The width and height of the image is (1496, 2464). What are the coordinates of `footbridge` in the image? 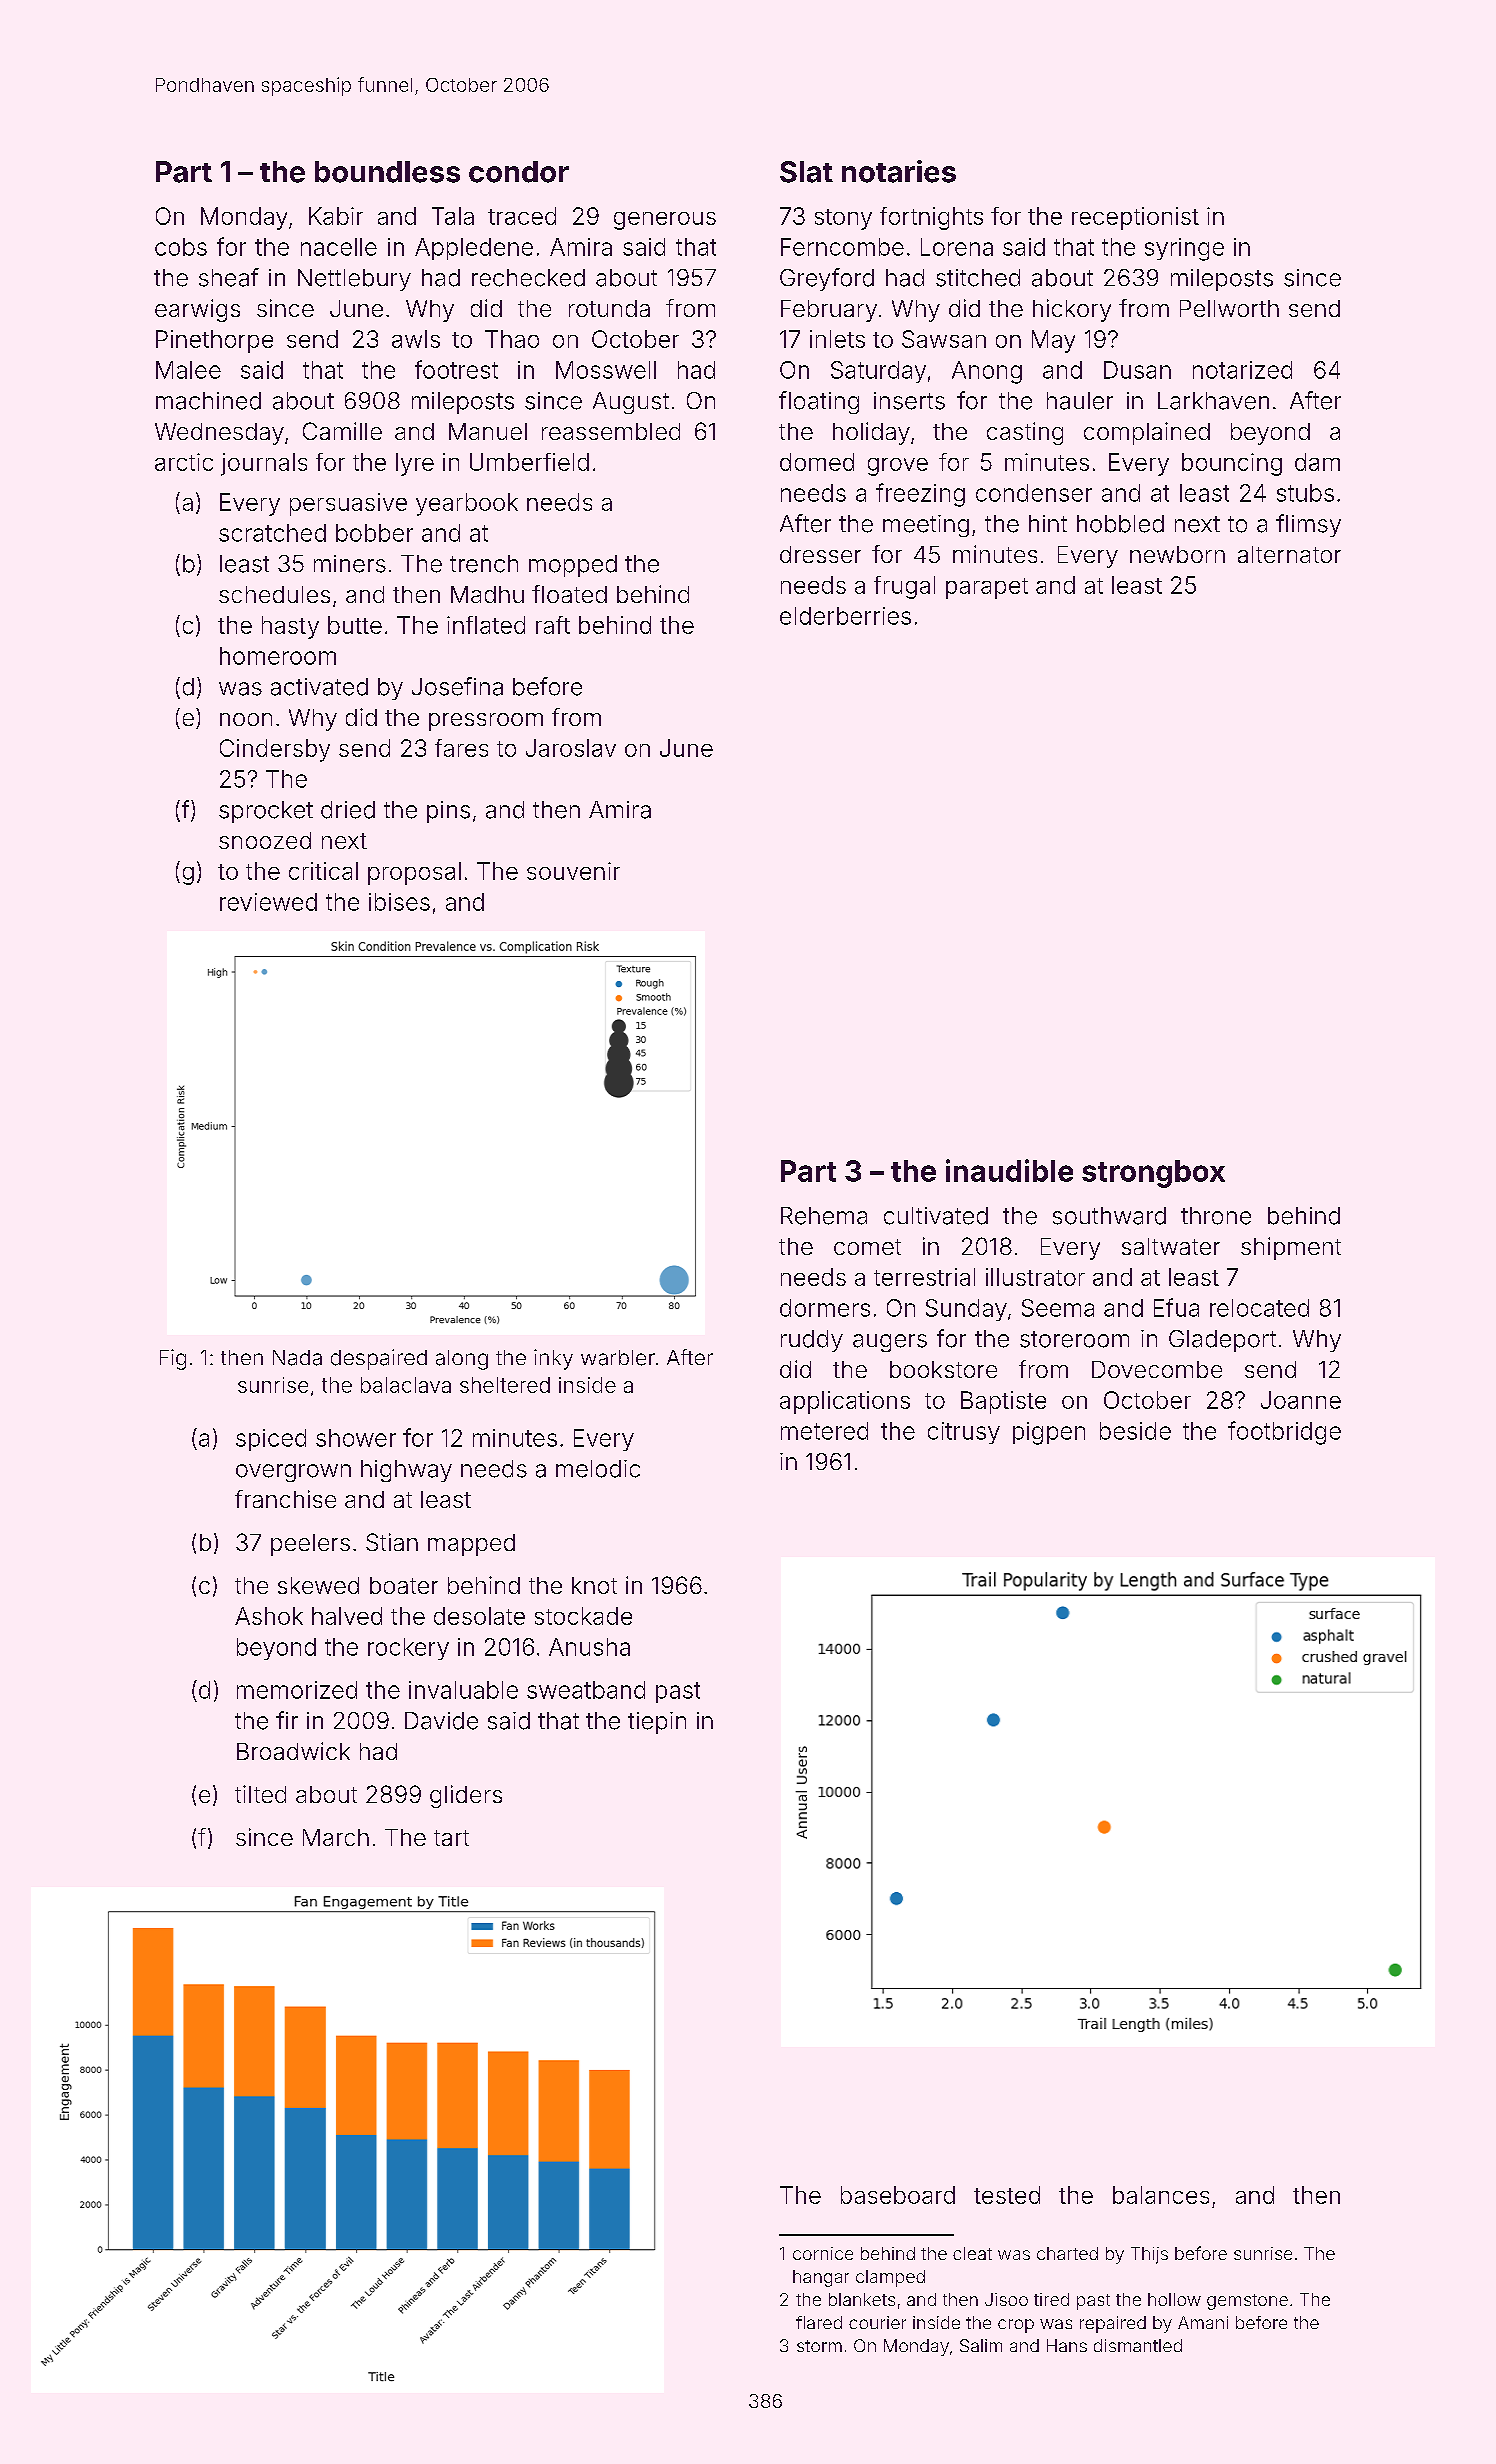 It's located at (1284, 1433).
